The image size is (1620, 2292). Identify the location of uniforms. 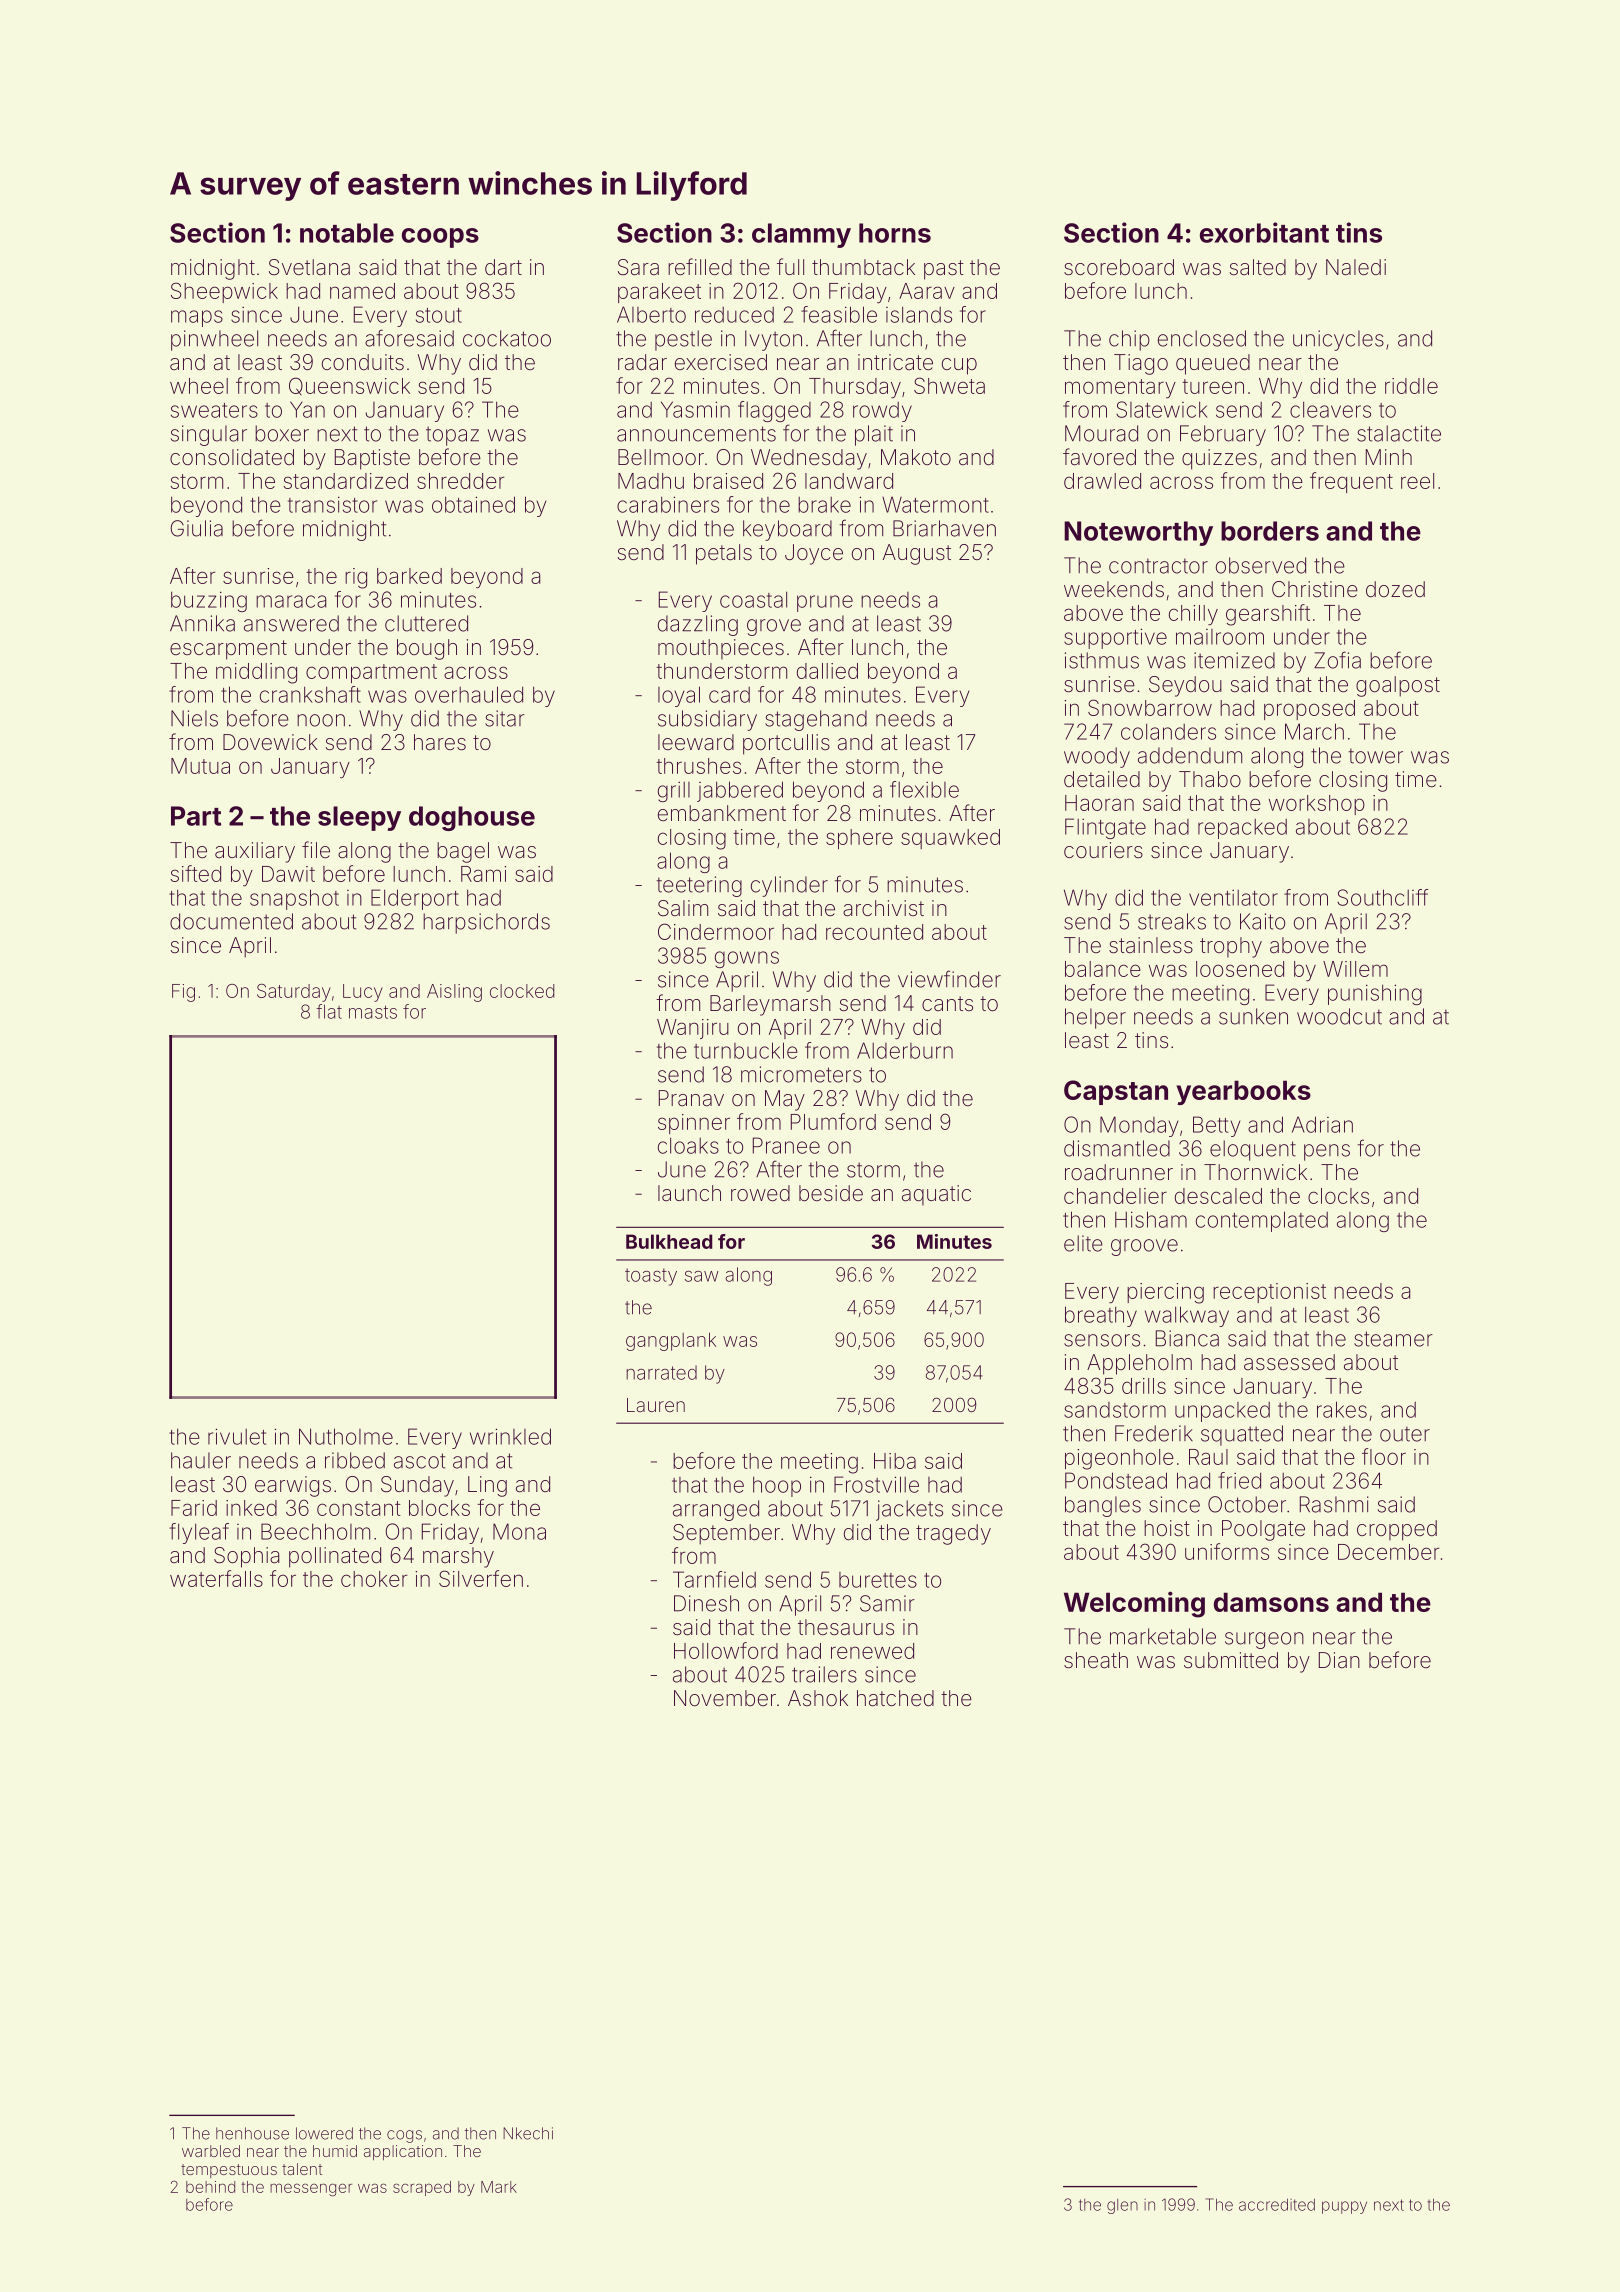
(1227, 1551).
